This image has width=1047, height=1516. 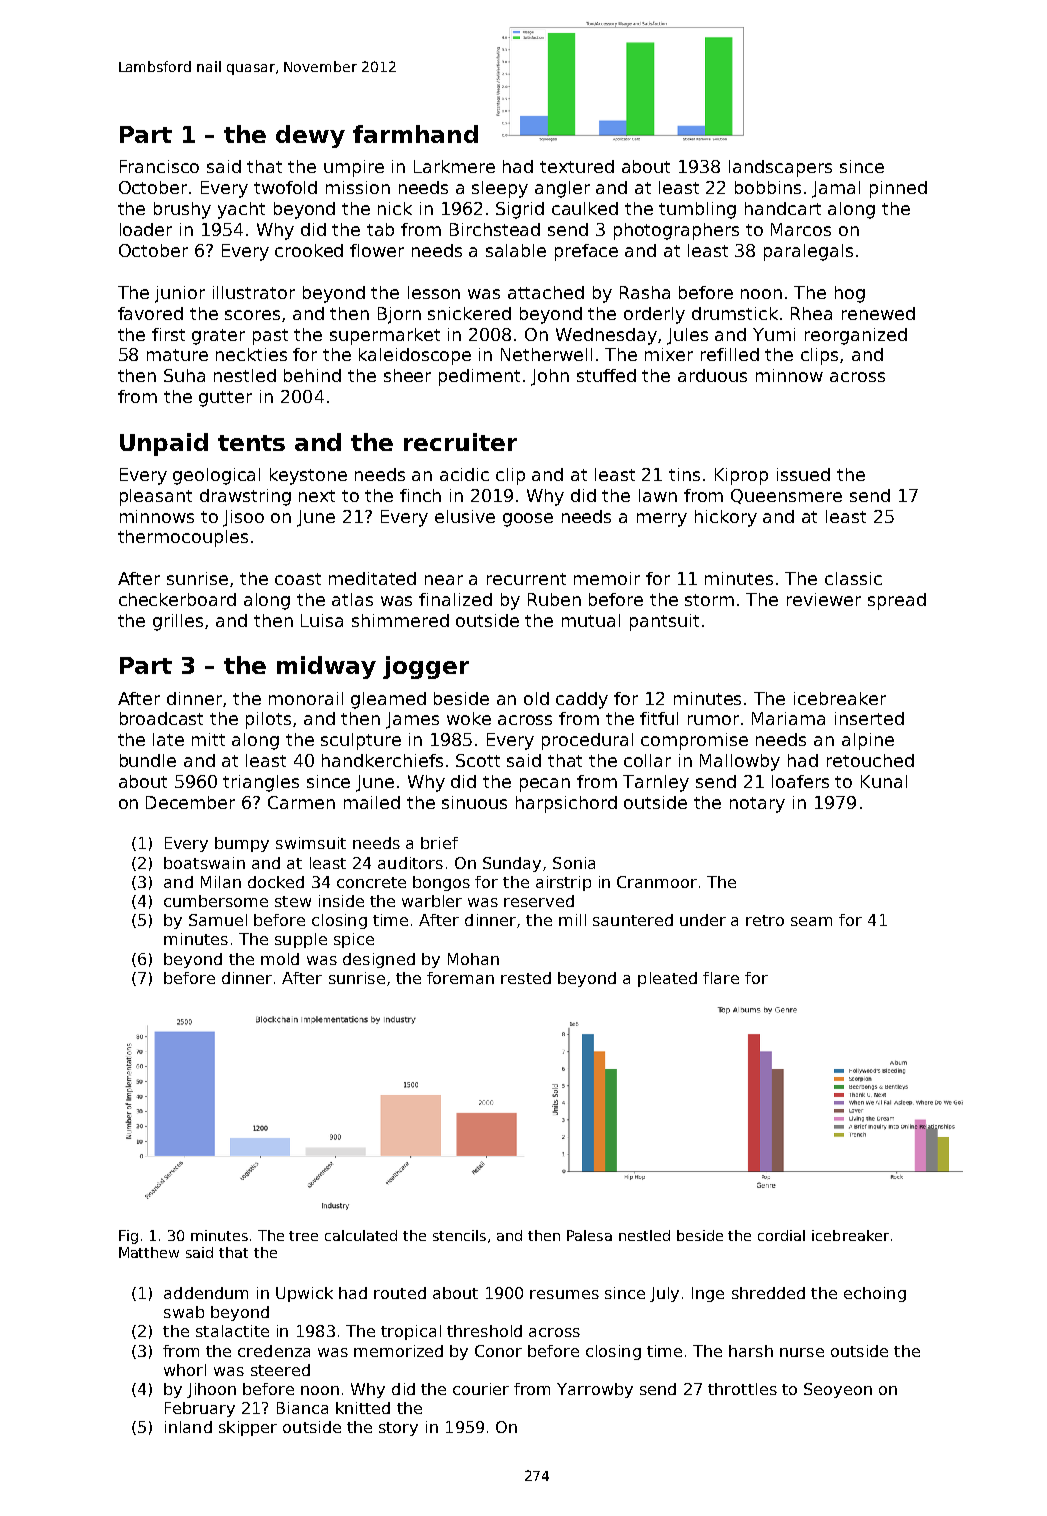 What do you see at coordinates (302, 1408) in the image?
I see `Bianca` at bounding box center [302, 1408].
